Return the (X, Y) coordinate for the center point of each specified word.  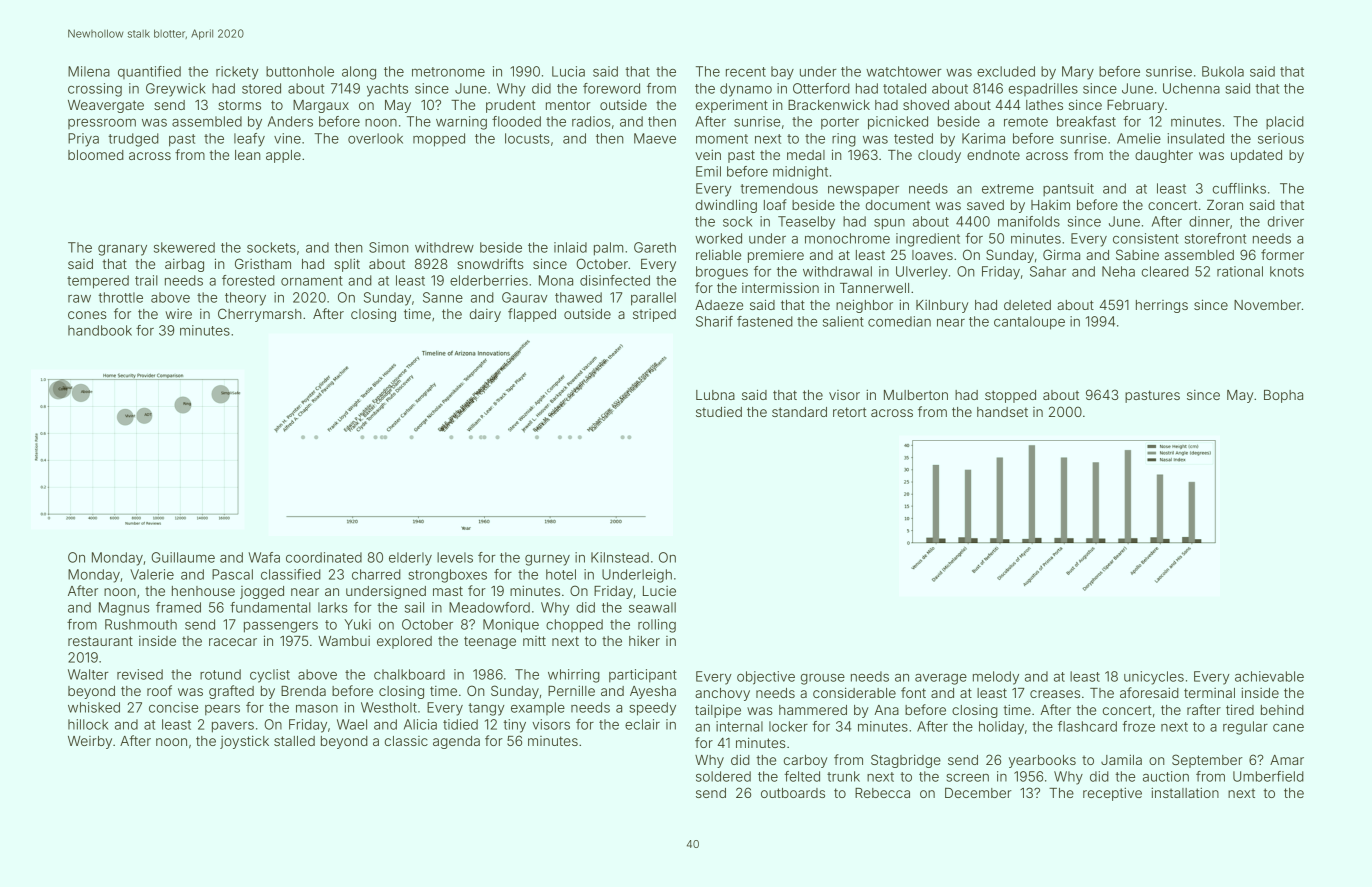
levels (455, 557)
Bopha (1283, 396)
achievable (1269, 676)
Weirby (90, 742)
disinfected (615, 280)
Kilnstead (620, 557)
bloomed (96, 155)
